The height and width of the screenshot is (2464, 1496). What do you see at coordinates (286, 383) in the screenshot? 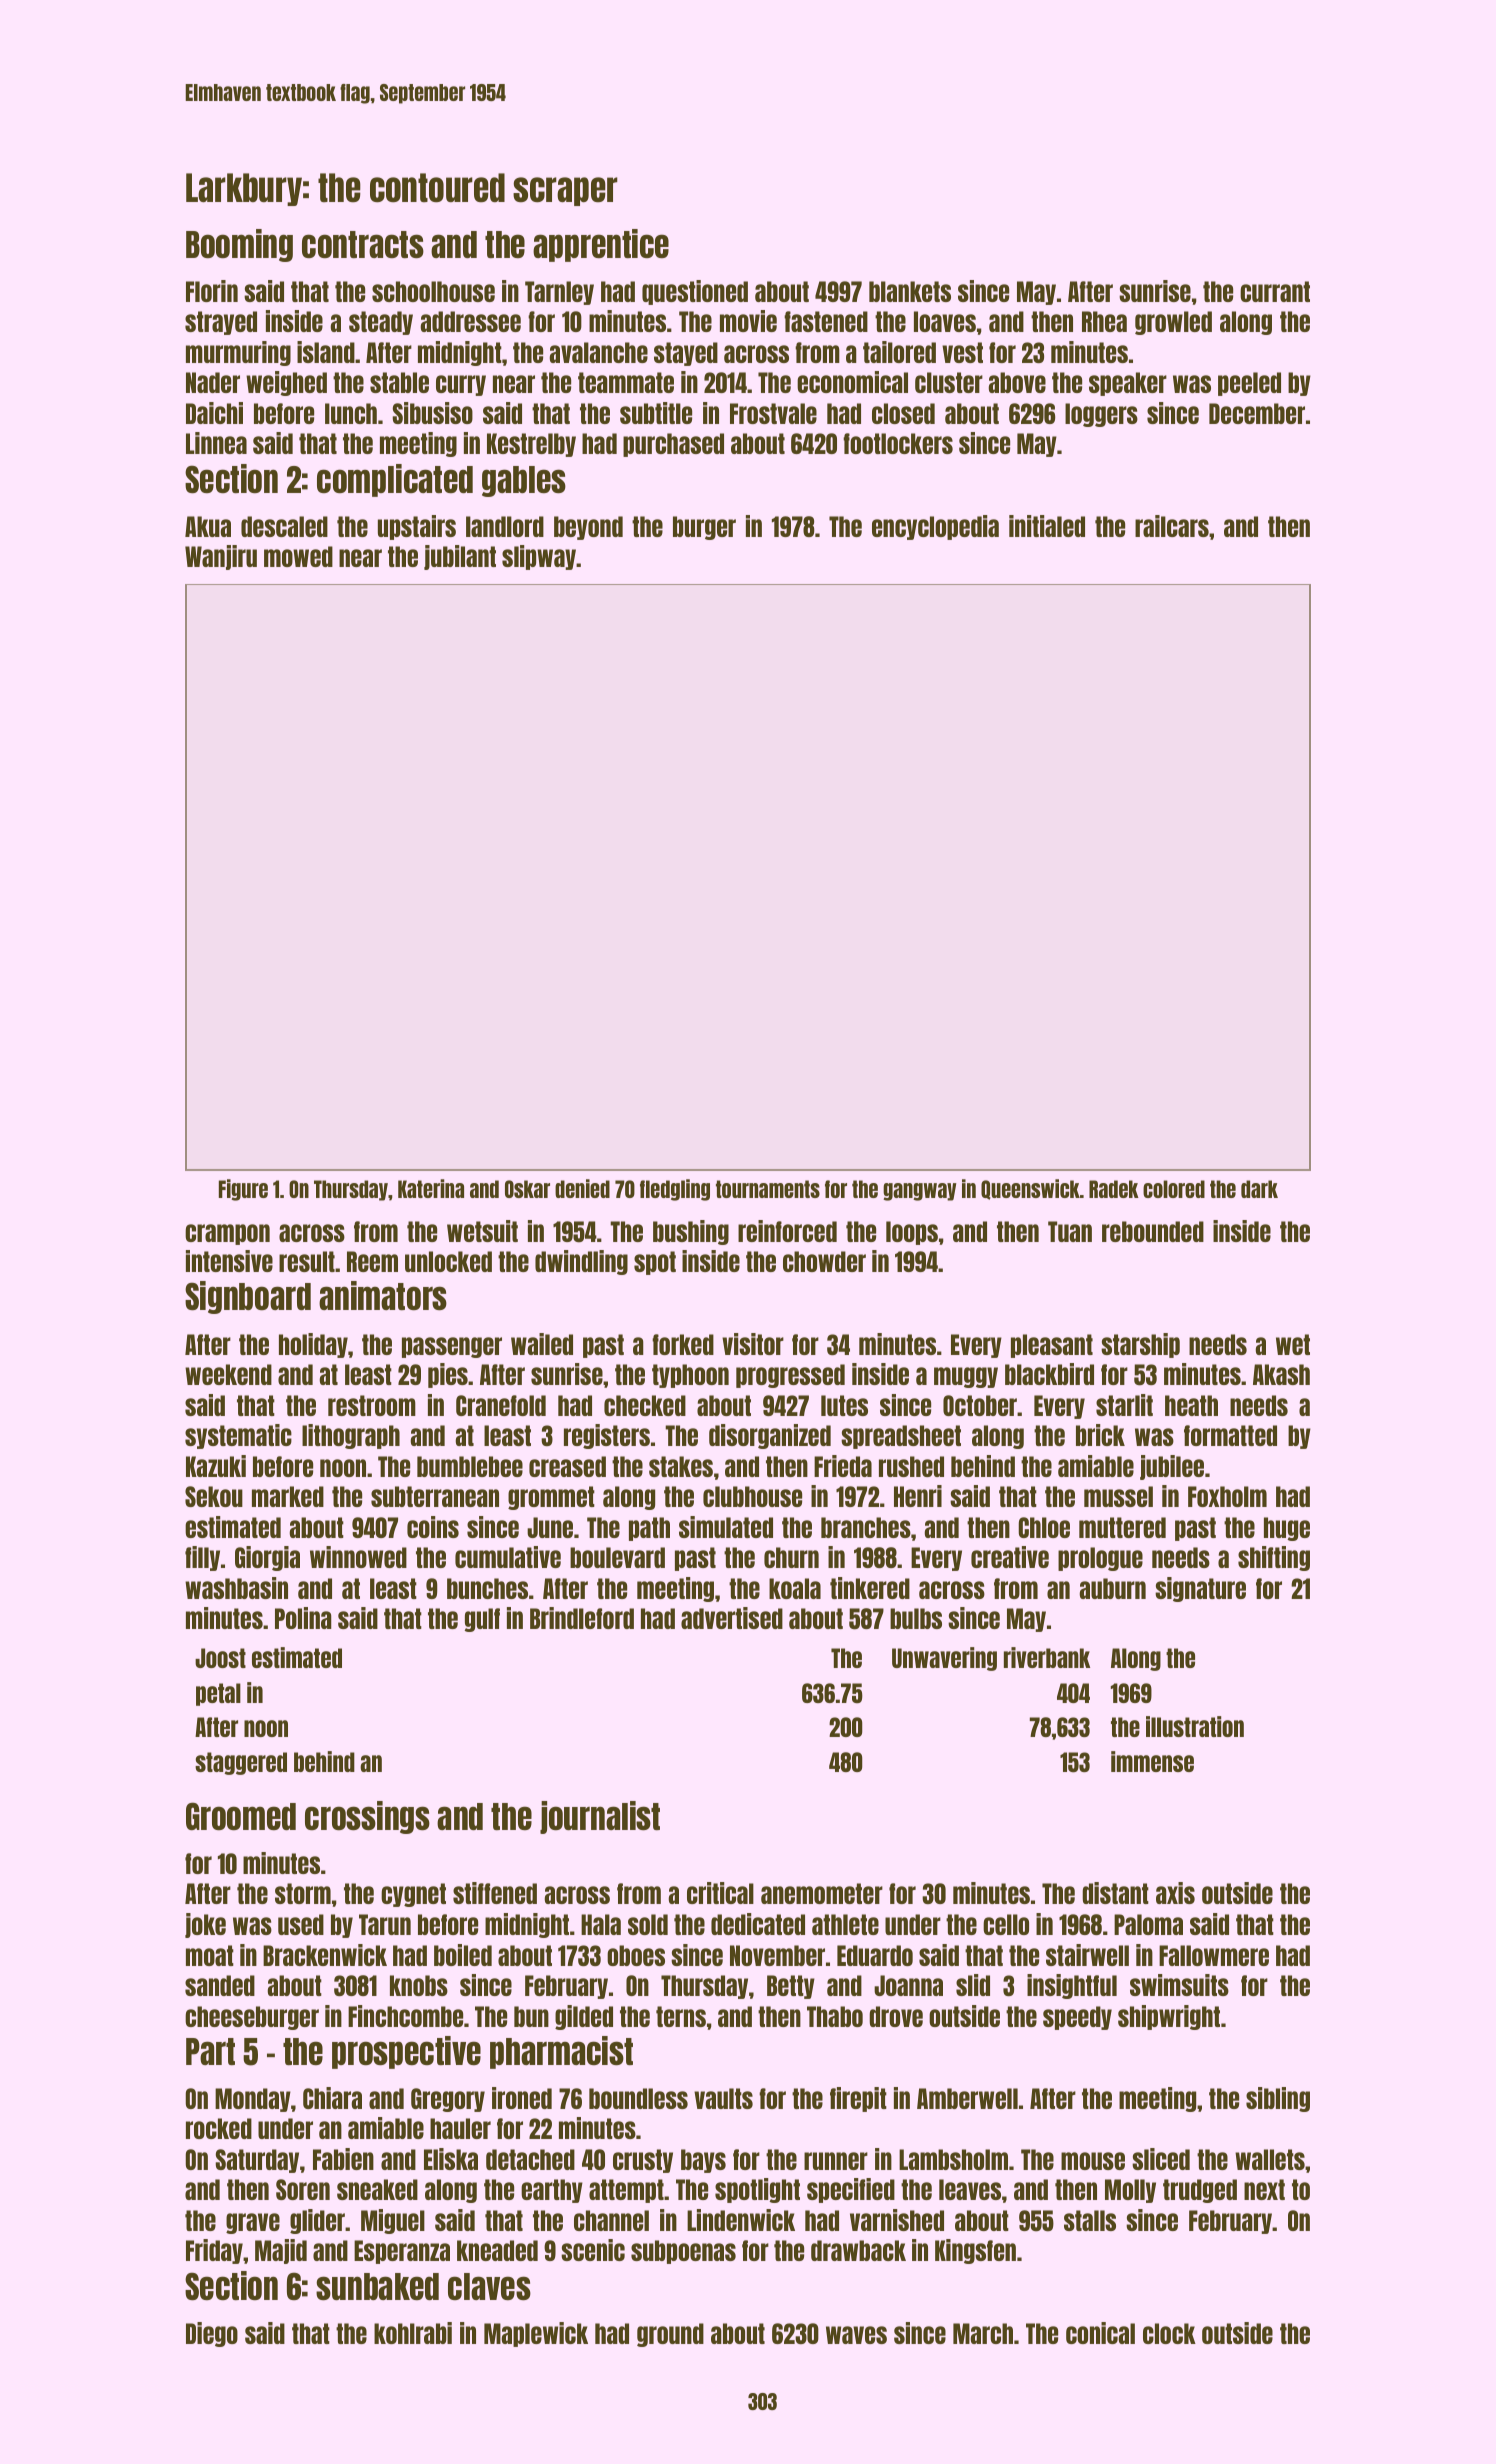
I see `weighed` at bounding box center [286, 383].
